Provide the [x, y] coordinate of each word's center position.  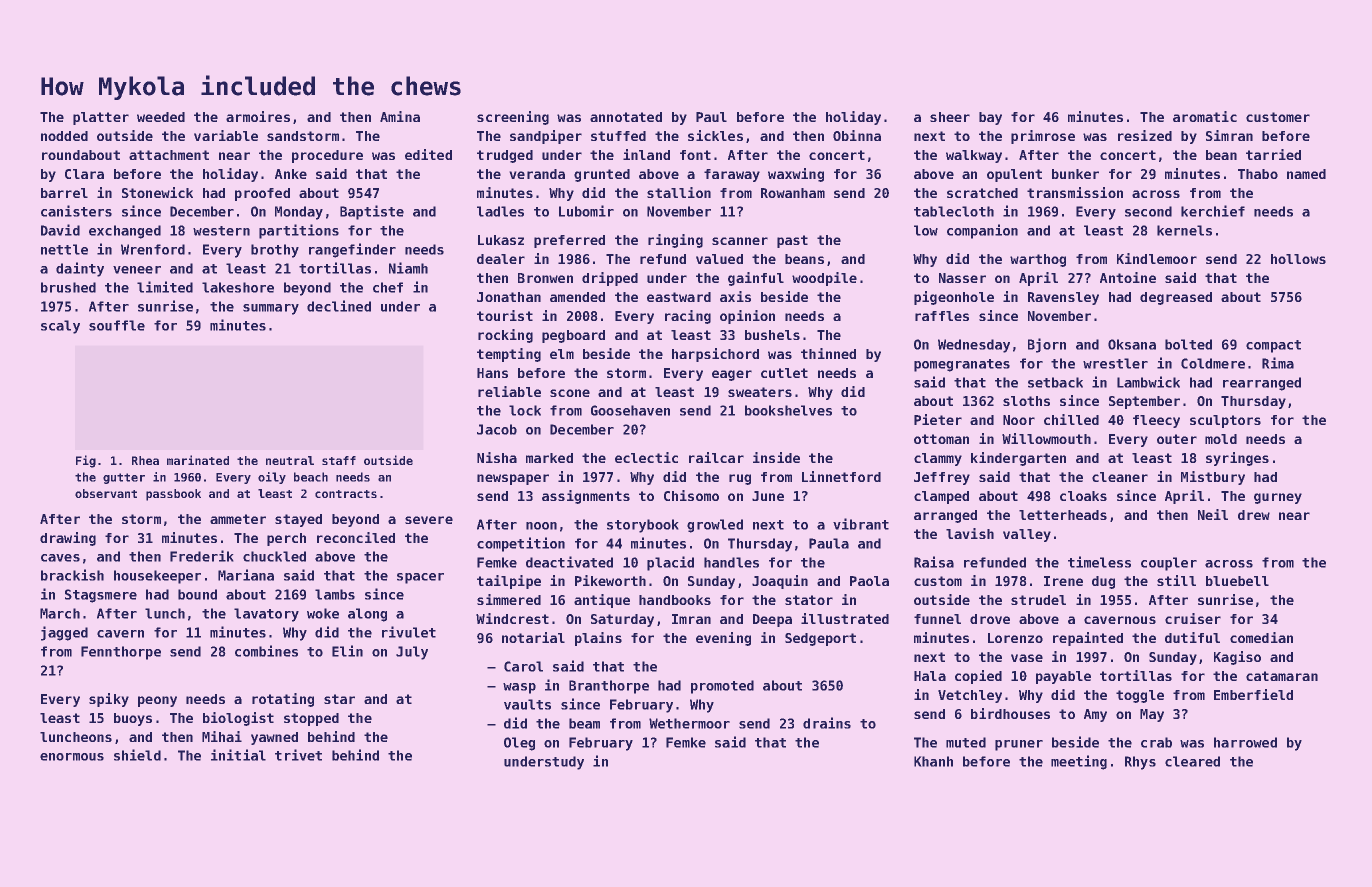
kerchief [1213, 211]
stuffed [618, 136]
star [339, 699]
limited [165, 287]
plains [598, 639]
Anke [291, 174]
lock [525, 410]
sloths [1026, 401]
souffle [117, 325]
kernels [1184, 230]
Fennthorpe [121, 653]
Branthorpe [609, 687]
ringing [675, 241]
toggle [1140, 696]
